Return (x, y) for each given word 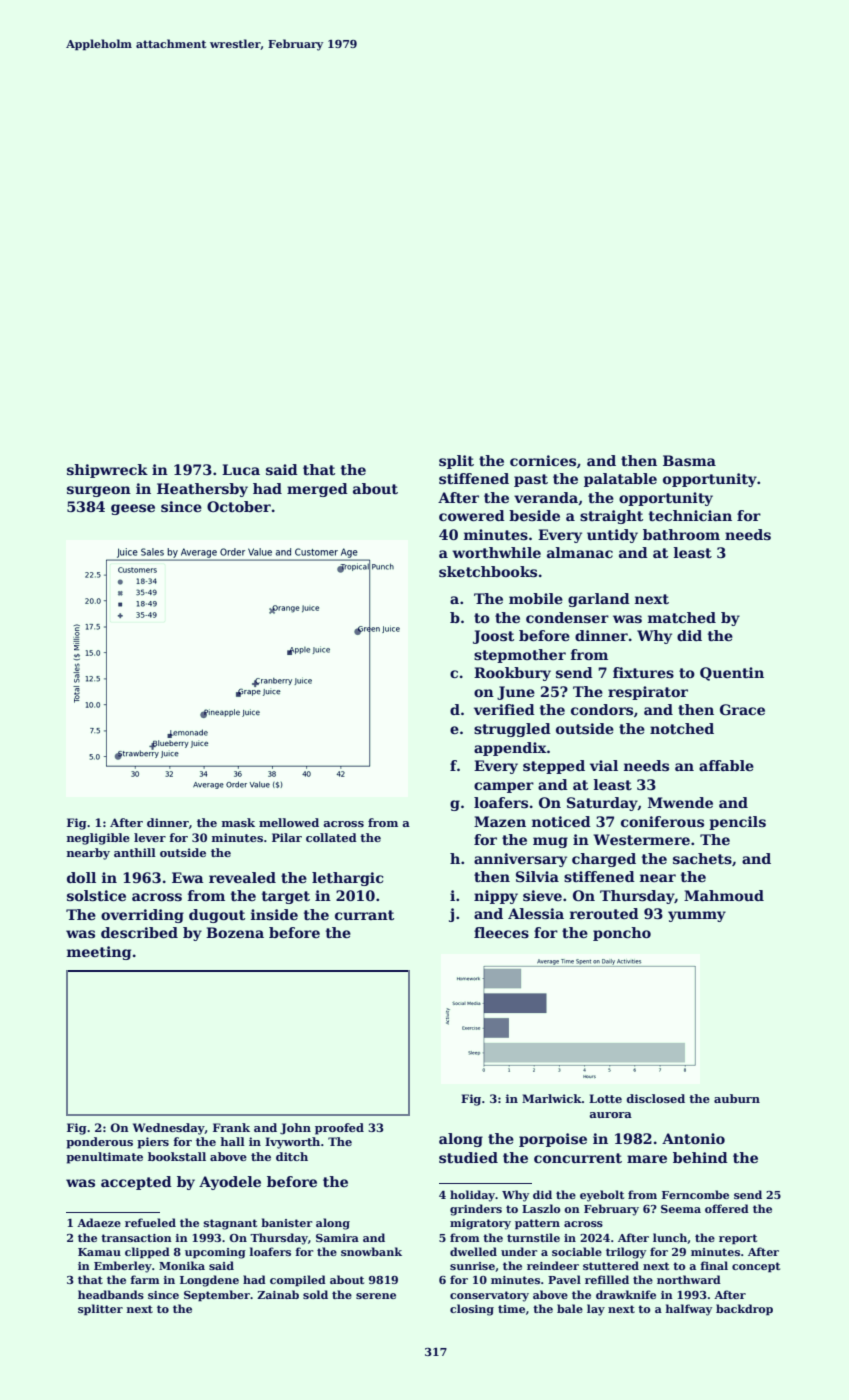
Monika (182, 1265)
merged (317, 490)
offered (727, 1208)
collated (331, 837)
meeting (99, 953)
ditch (292, 1156)
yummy (697, 916)
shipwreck (107, 471)
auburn (737, 1098)
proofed (339, 1129)
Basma (689, 460)
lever (150, 837)
